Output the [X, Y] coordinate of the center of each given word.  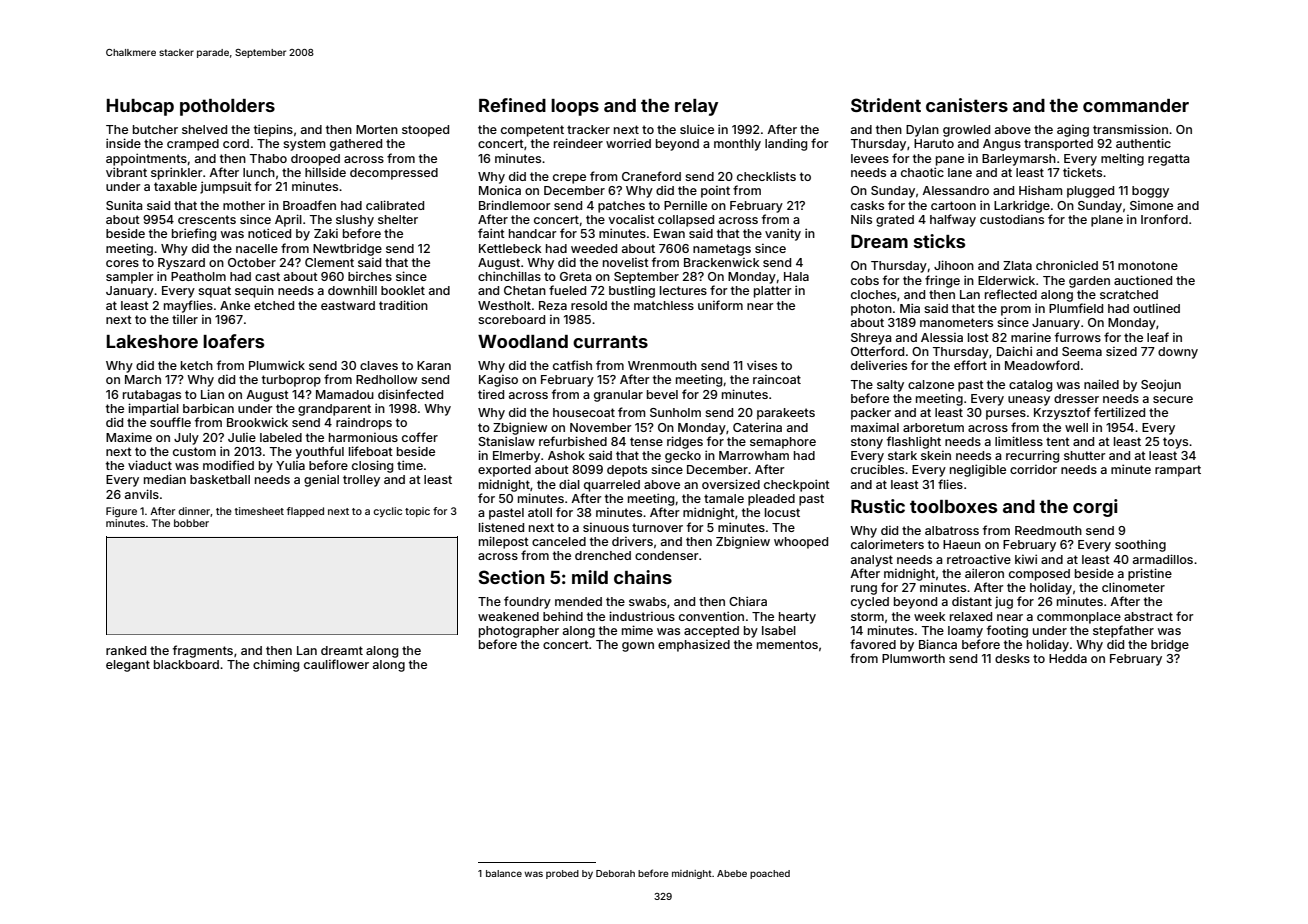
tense [646, 441]
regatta [1169, 160]
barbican [208, 408]
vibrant [126, 172]
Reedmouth [1048, 530]
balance [504, 873]
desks [1012, 658]
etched [274, 305]
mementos [787, 644]
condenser [667, 555]
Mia [910, 308]
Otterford [877, 351]
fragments [203, 651]
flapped [305, 512]
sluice [697, 129]
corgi [1095, 508]
